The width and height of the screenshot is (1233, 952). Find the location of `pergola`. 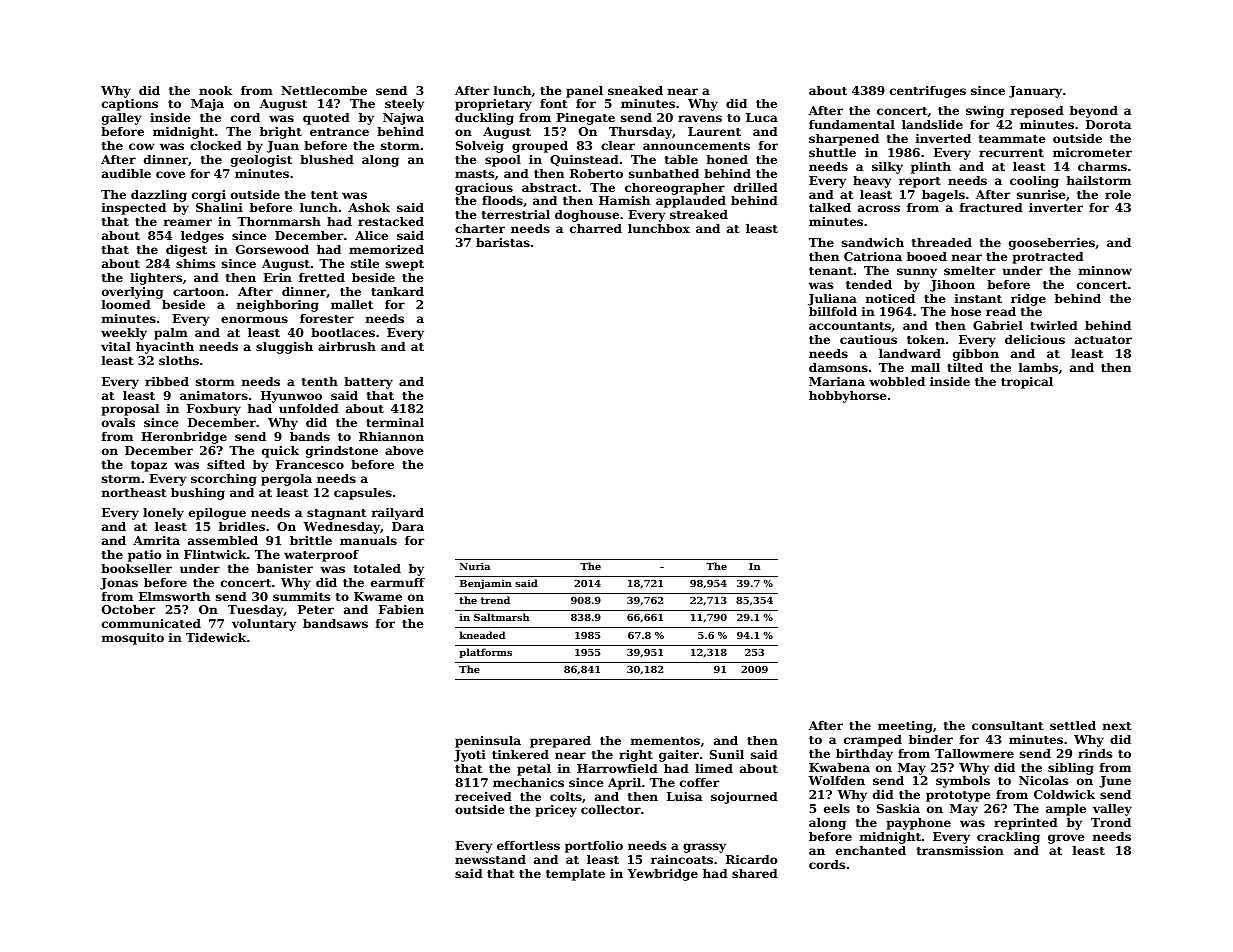

pergola is located at coordinates (286, 480).
